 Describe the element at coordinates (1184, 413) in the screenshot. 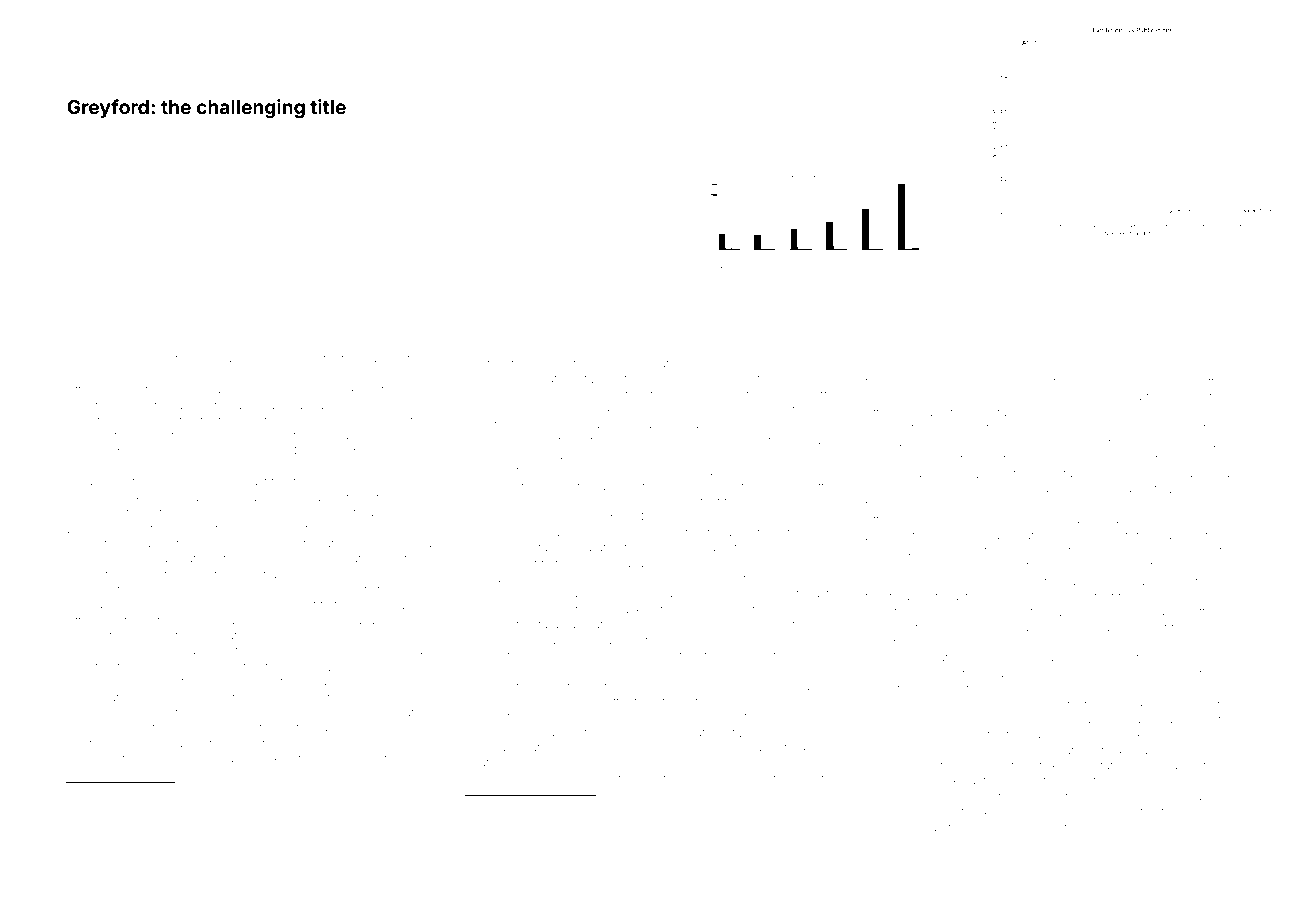

I see `weaver` at that location.
